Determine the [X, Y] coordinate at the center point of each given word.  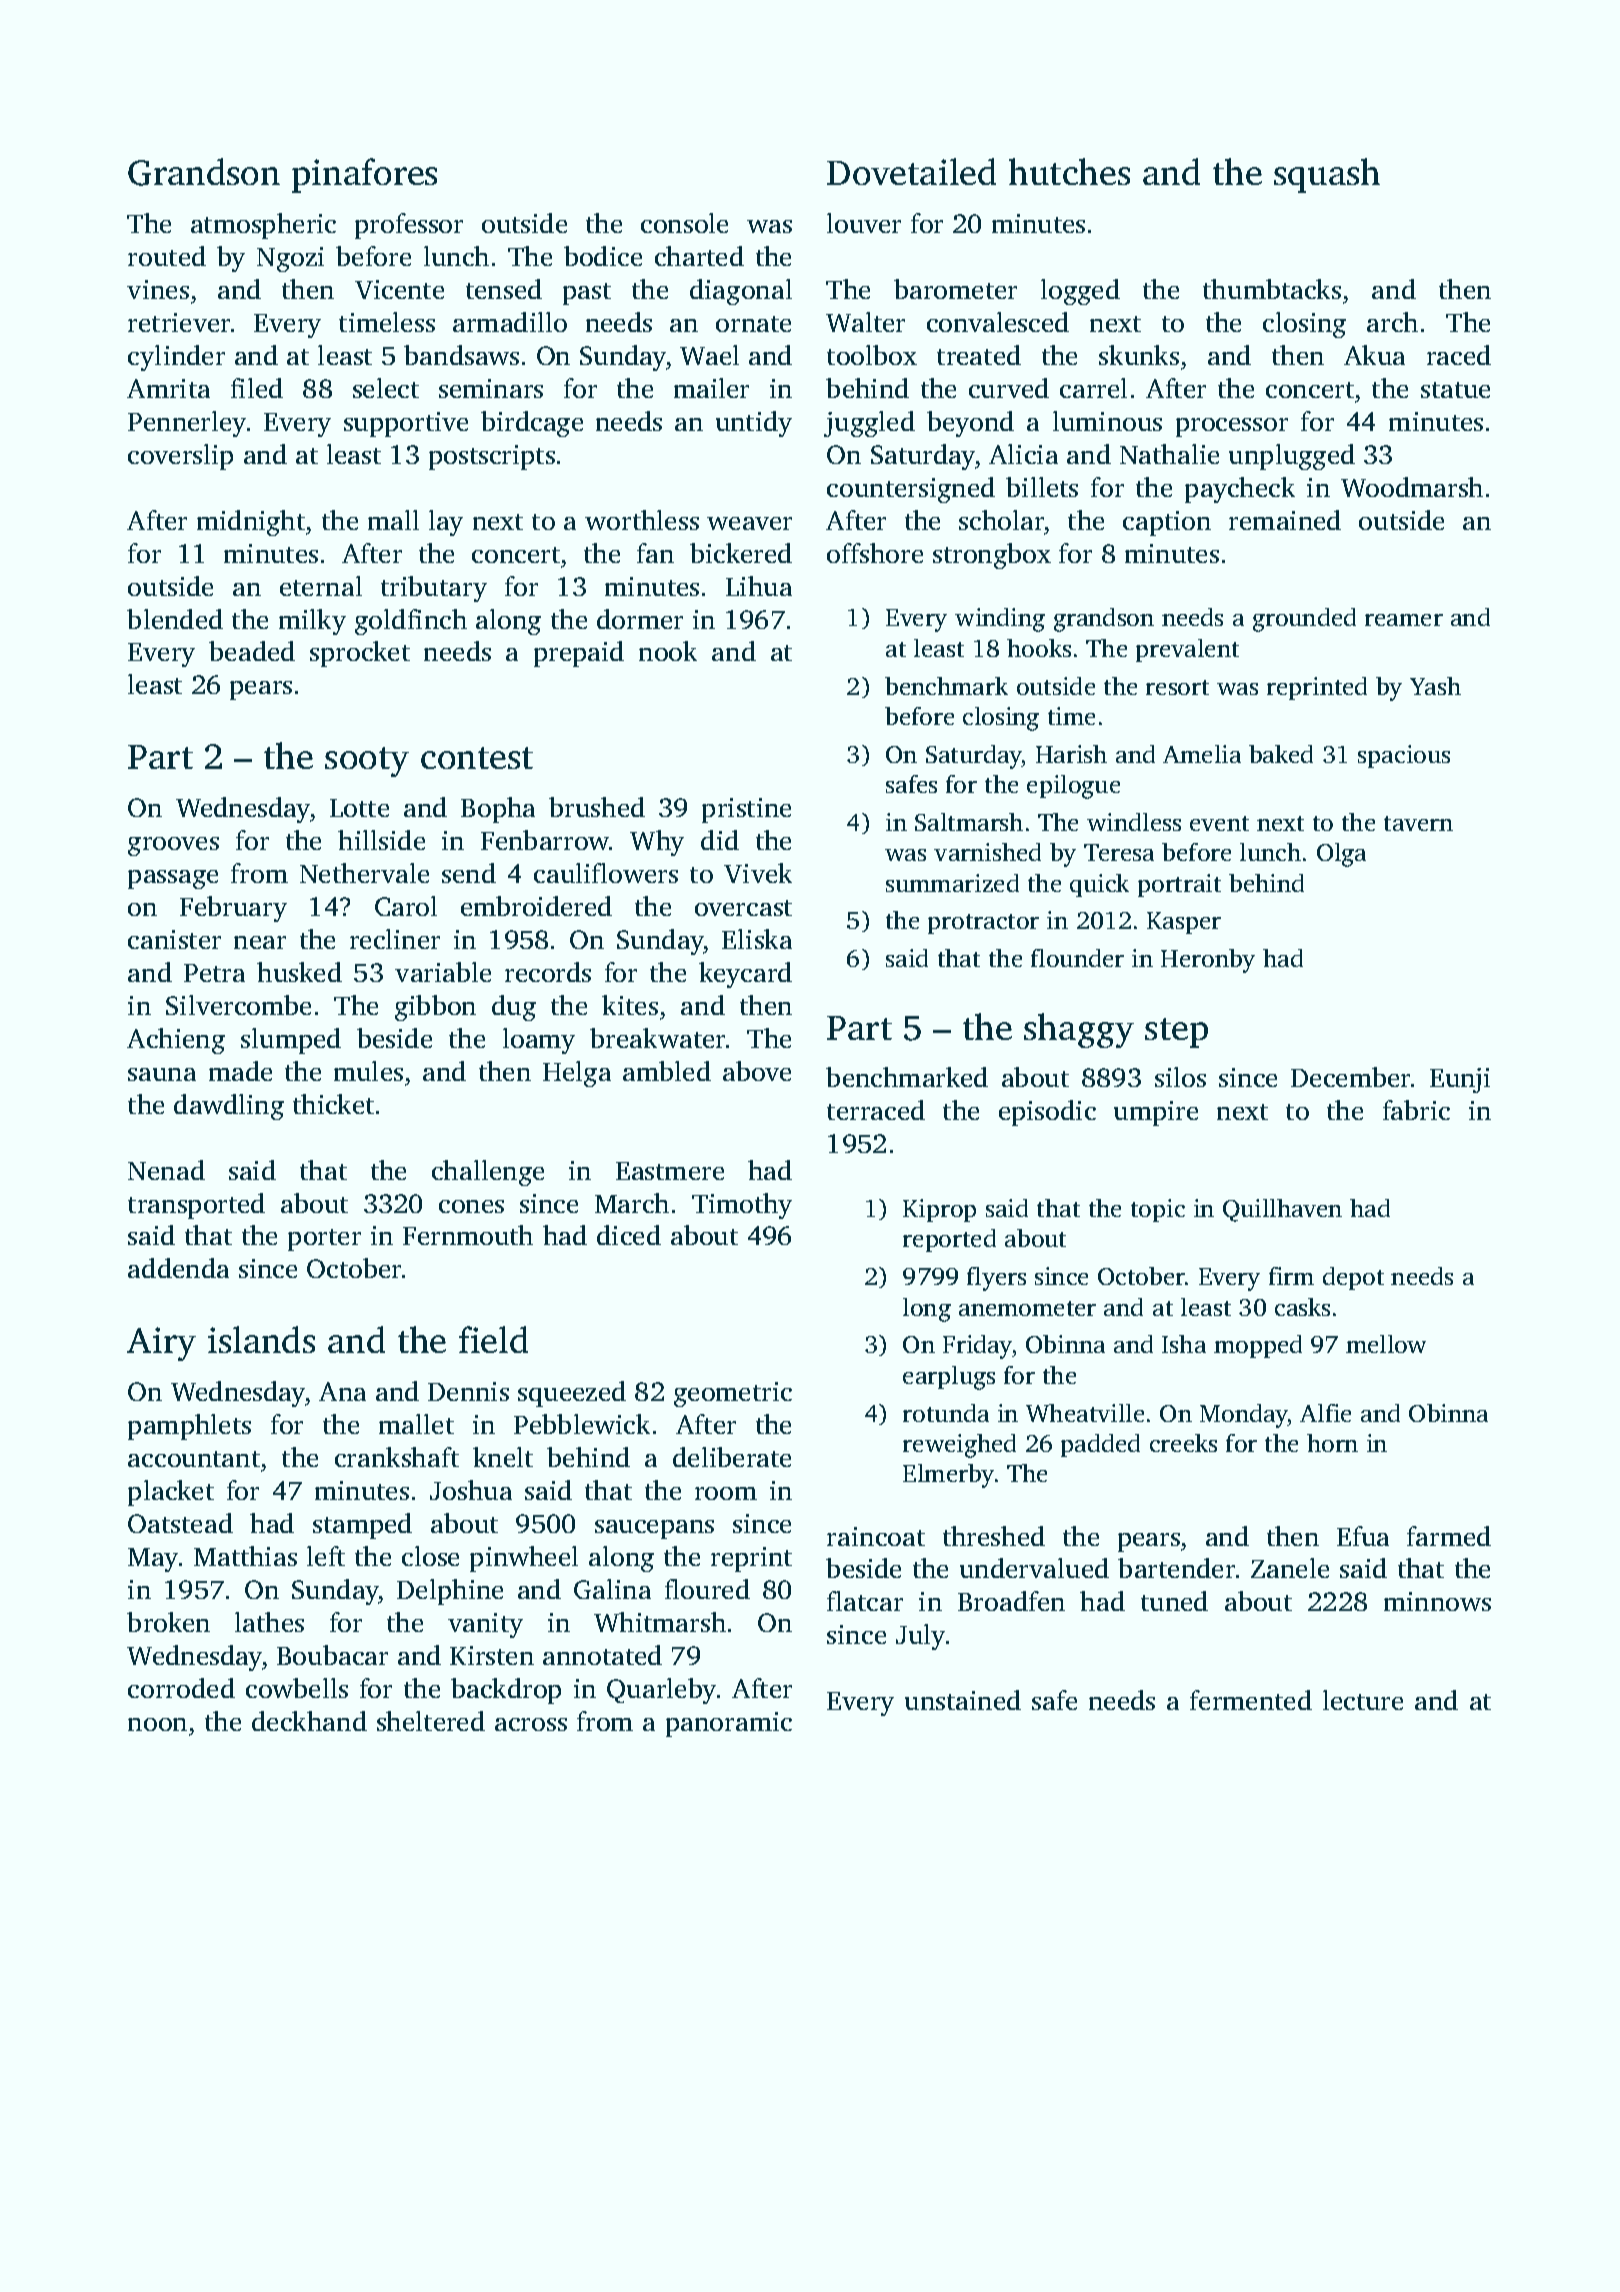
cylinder [176, 358]
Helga [577, 1074]
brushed [597, 807]
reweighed [959, 1446]
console [684, 223]
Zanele [1290, 1568]
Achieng [176, 1041]
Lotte [359, 808]
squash [1327, 175]
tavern [1418, 823]
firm [1291, 1276]
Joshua [471, 1490]
